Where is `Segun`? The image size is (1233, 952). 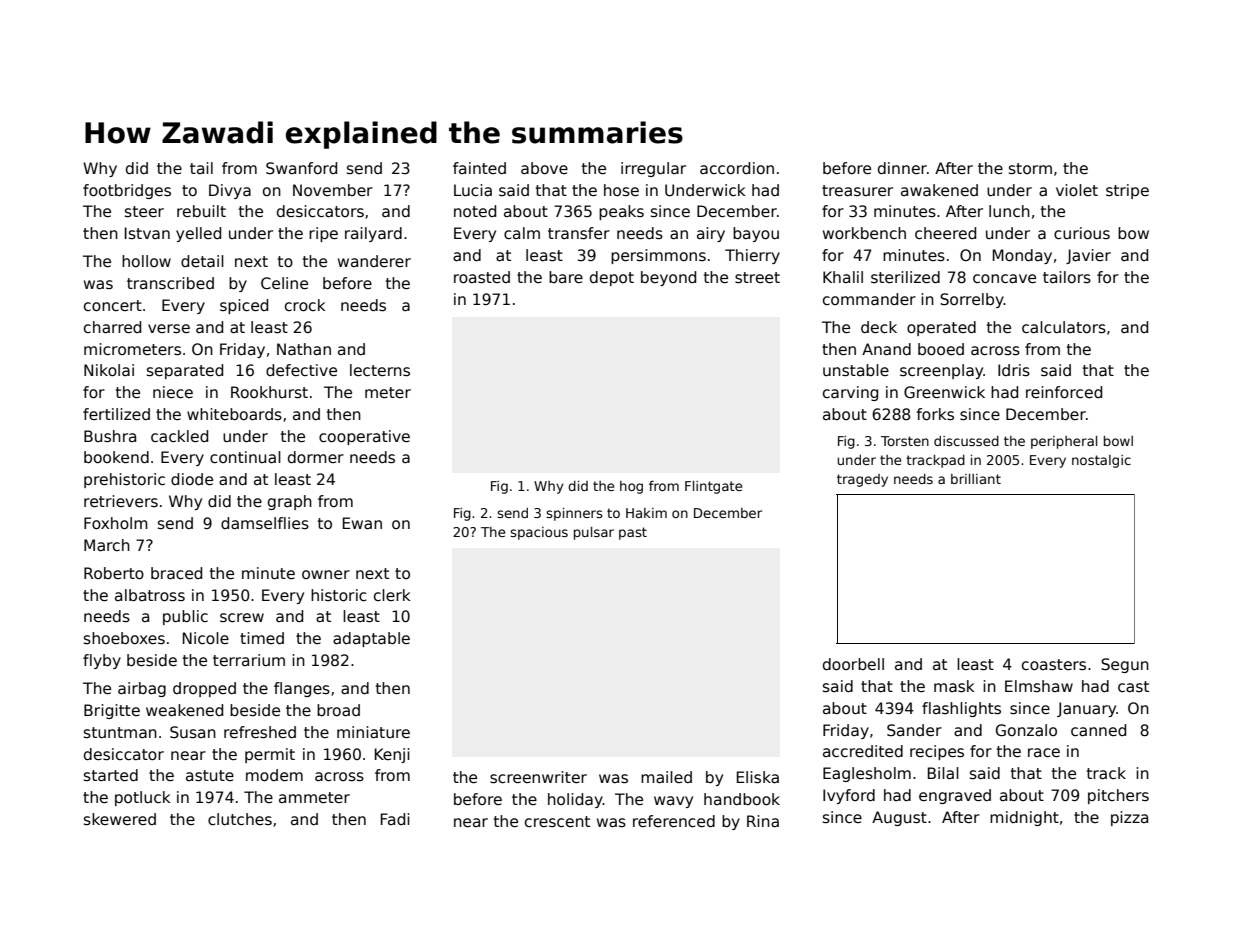
Segun is located at coordinates (1125, 665).
